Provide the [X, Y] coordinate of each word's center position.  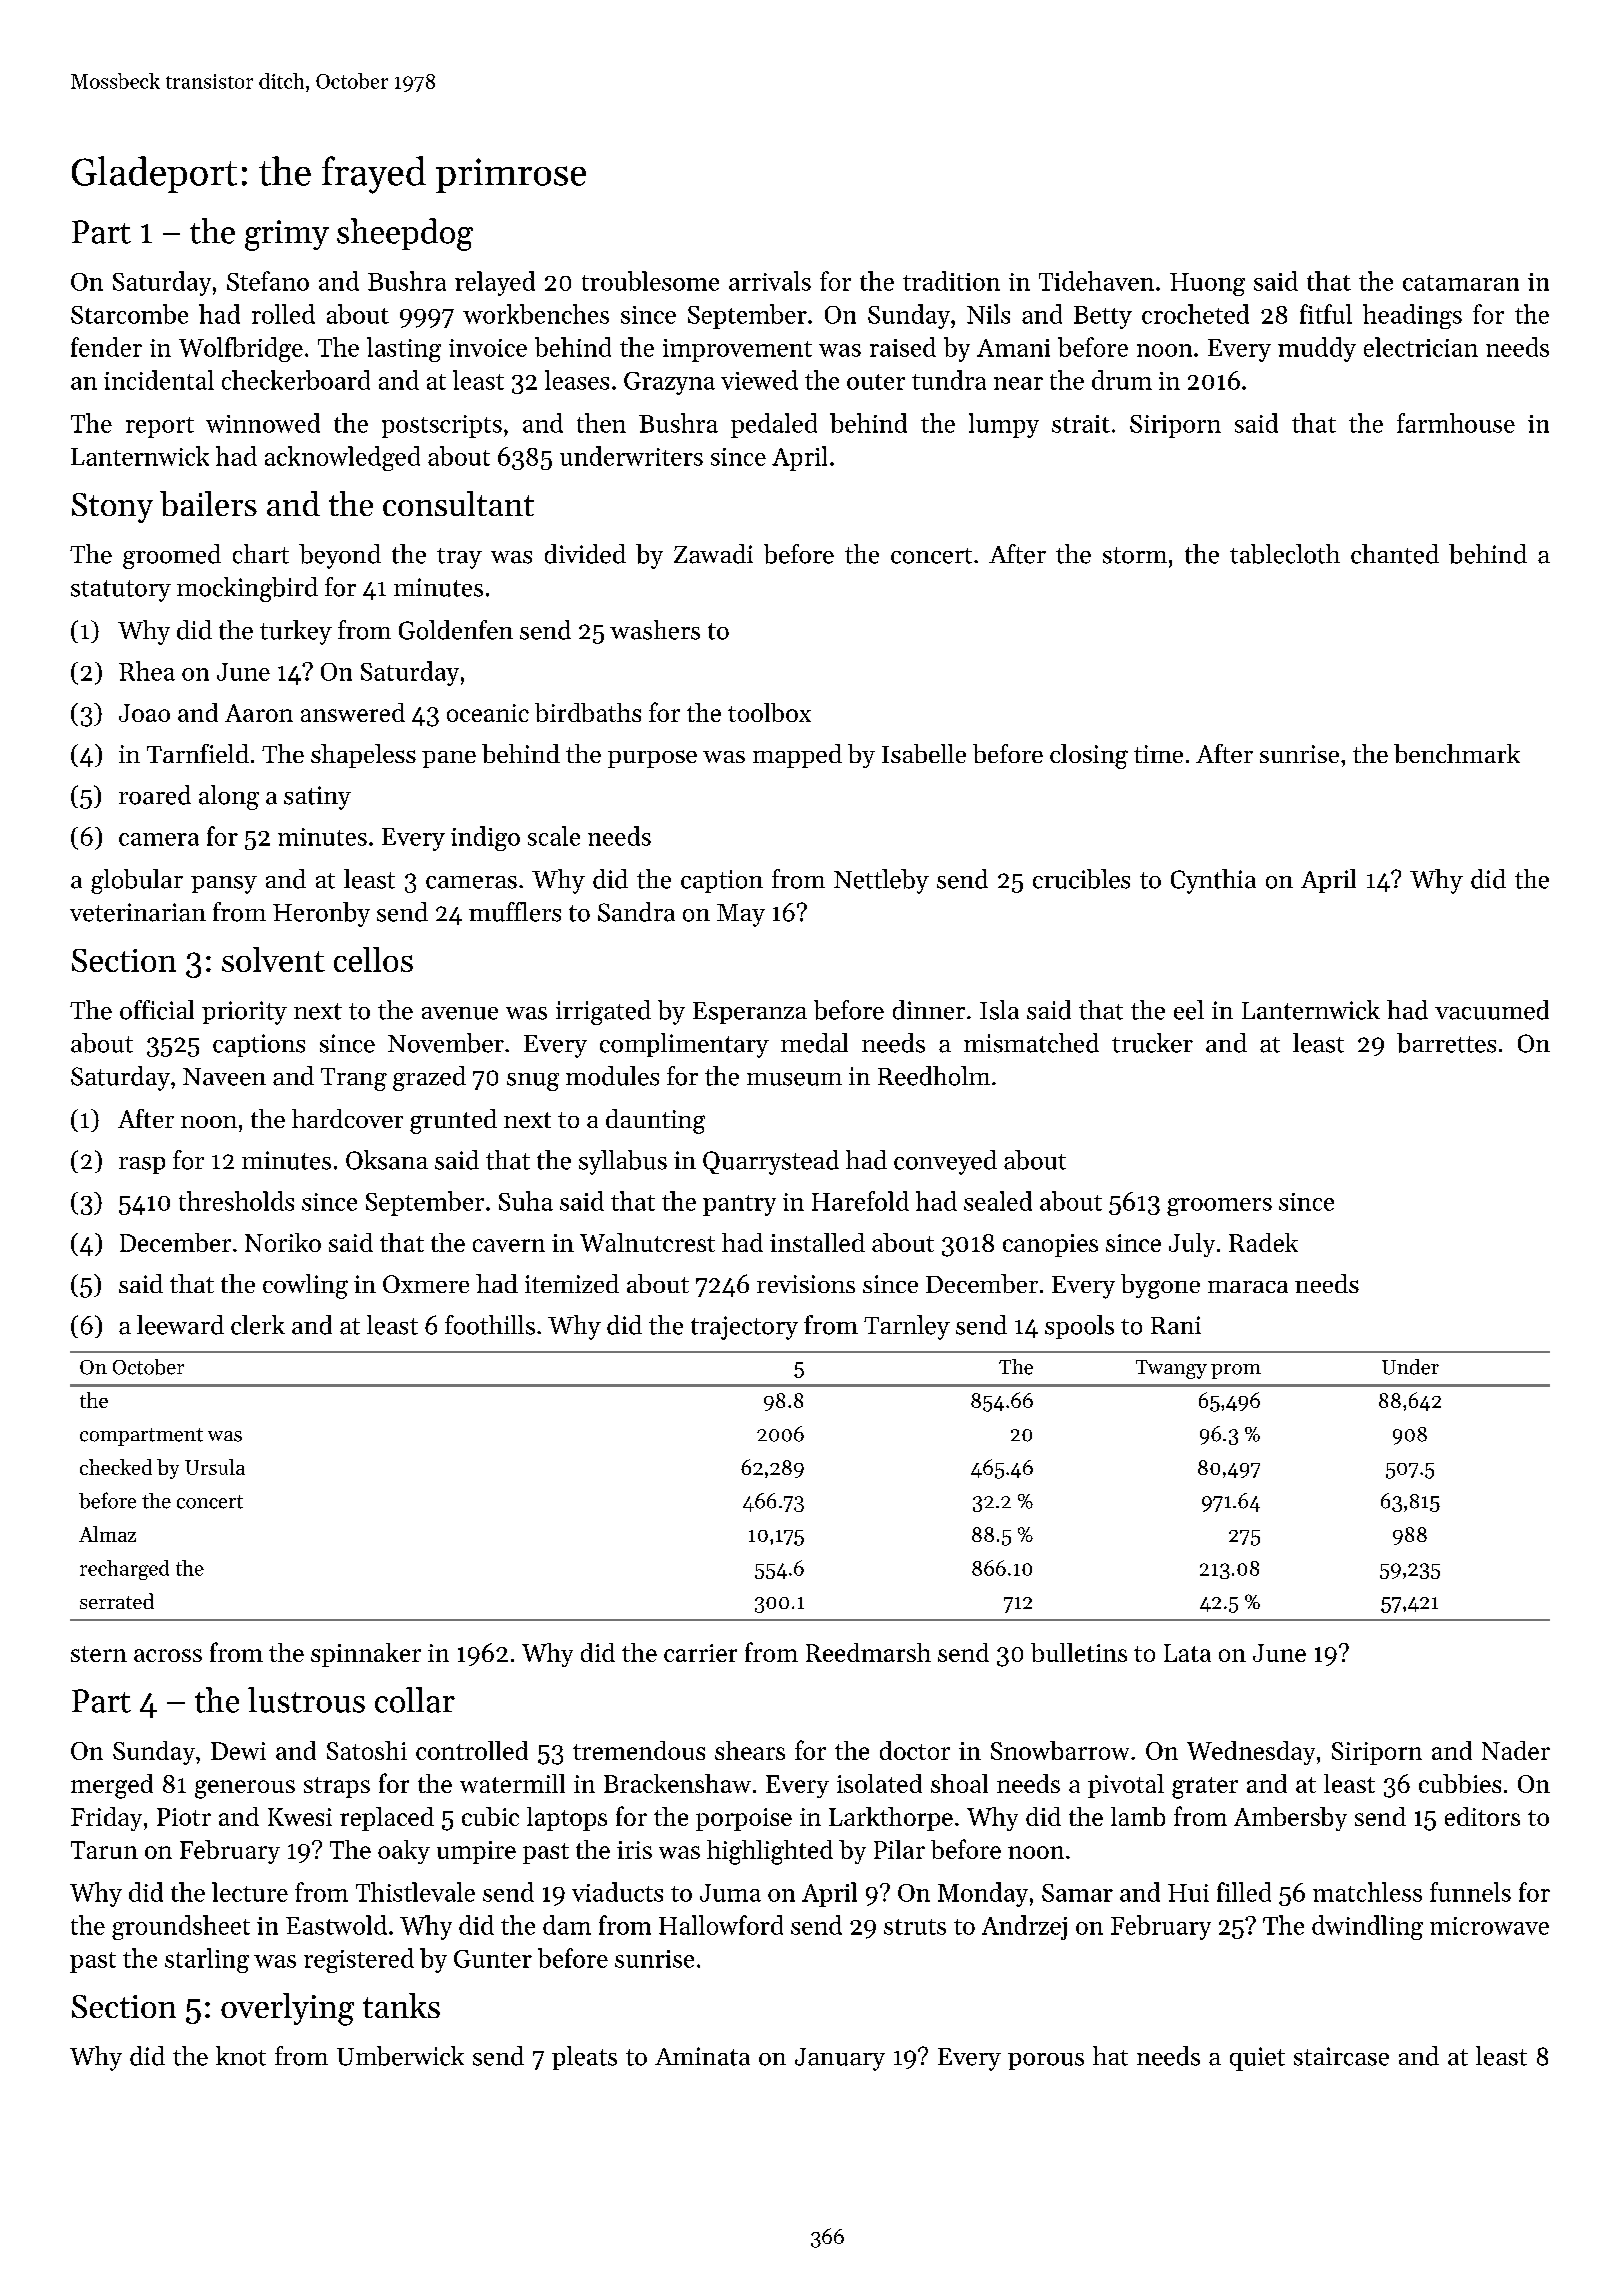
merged [112, 1786]
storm [1135, 555]
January [840, 2059]
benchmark [1457, 753]
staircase [1341, 2056]
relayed [495, 283]
